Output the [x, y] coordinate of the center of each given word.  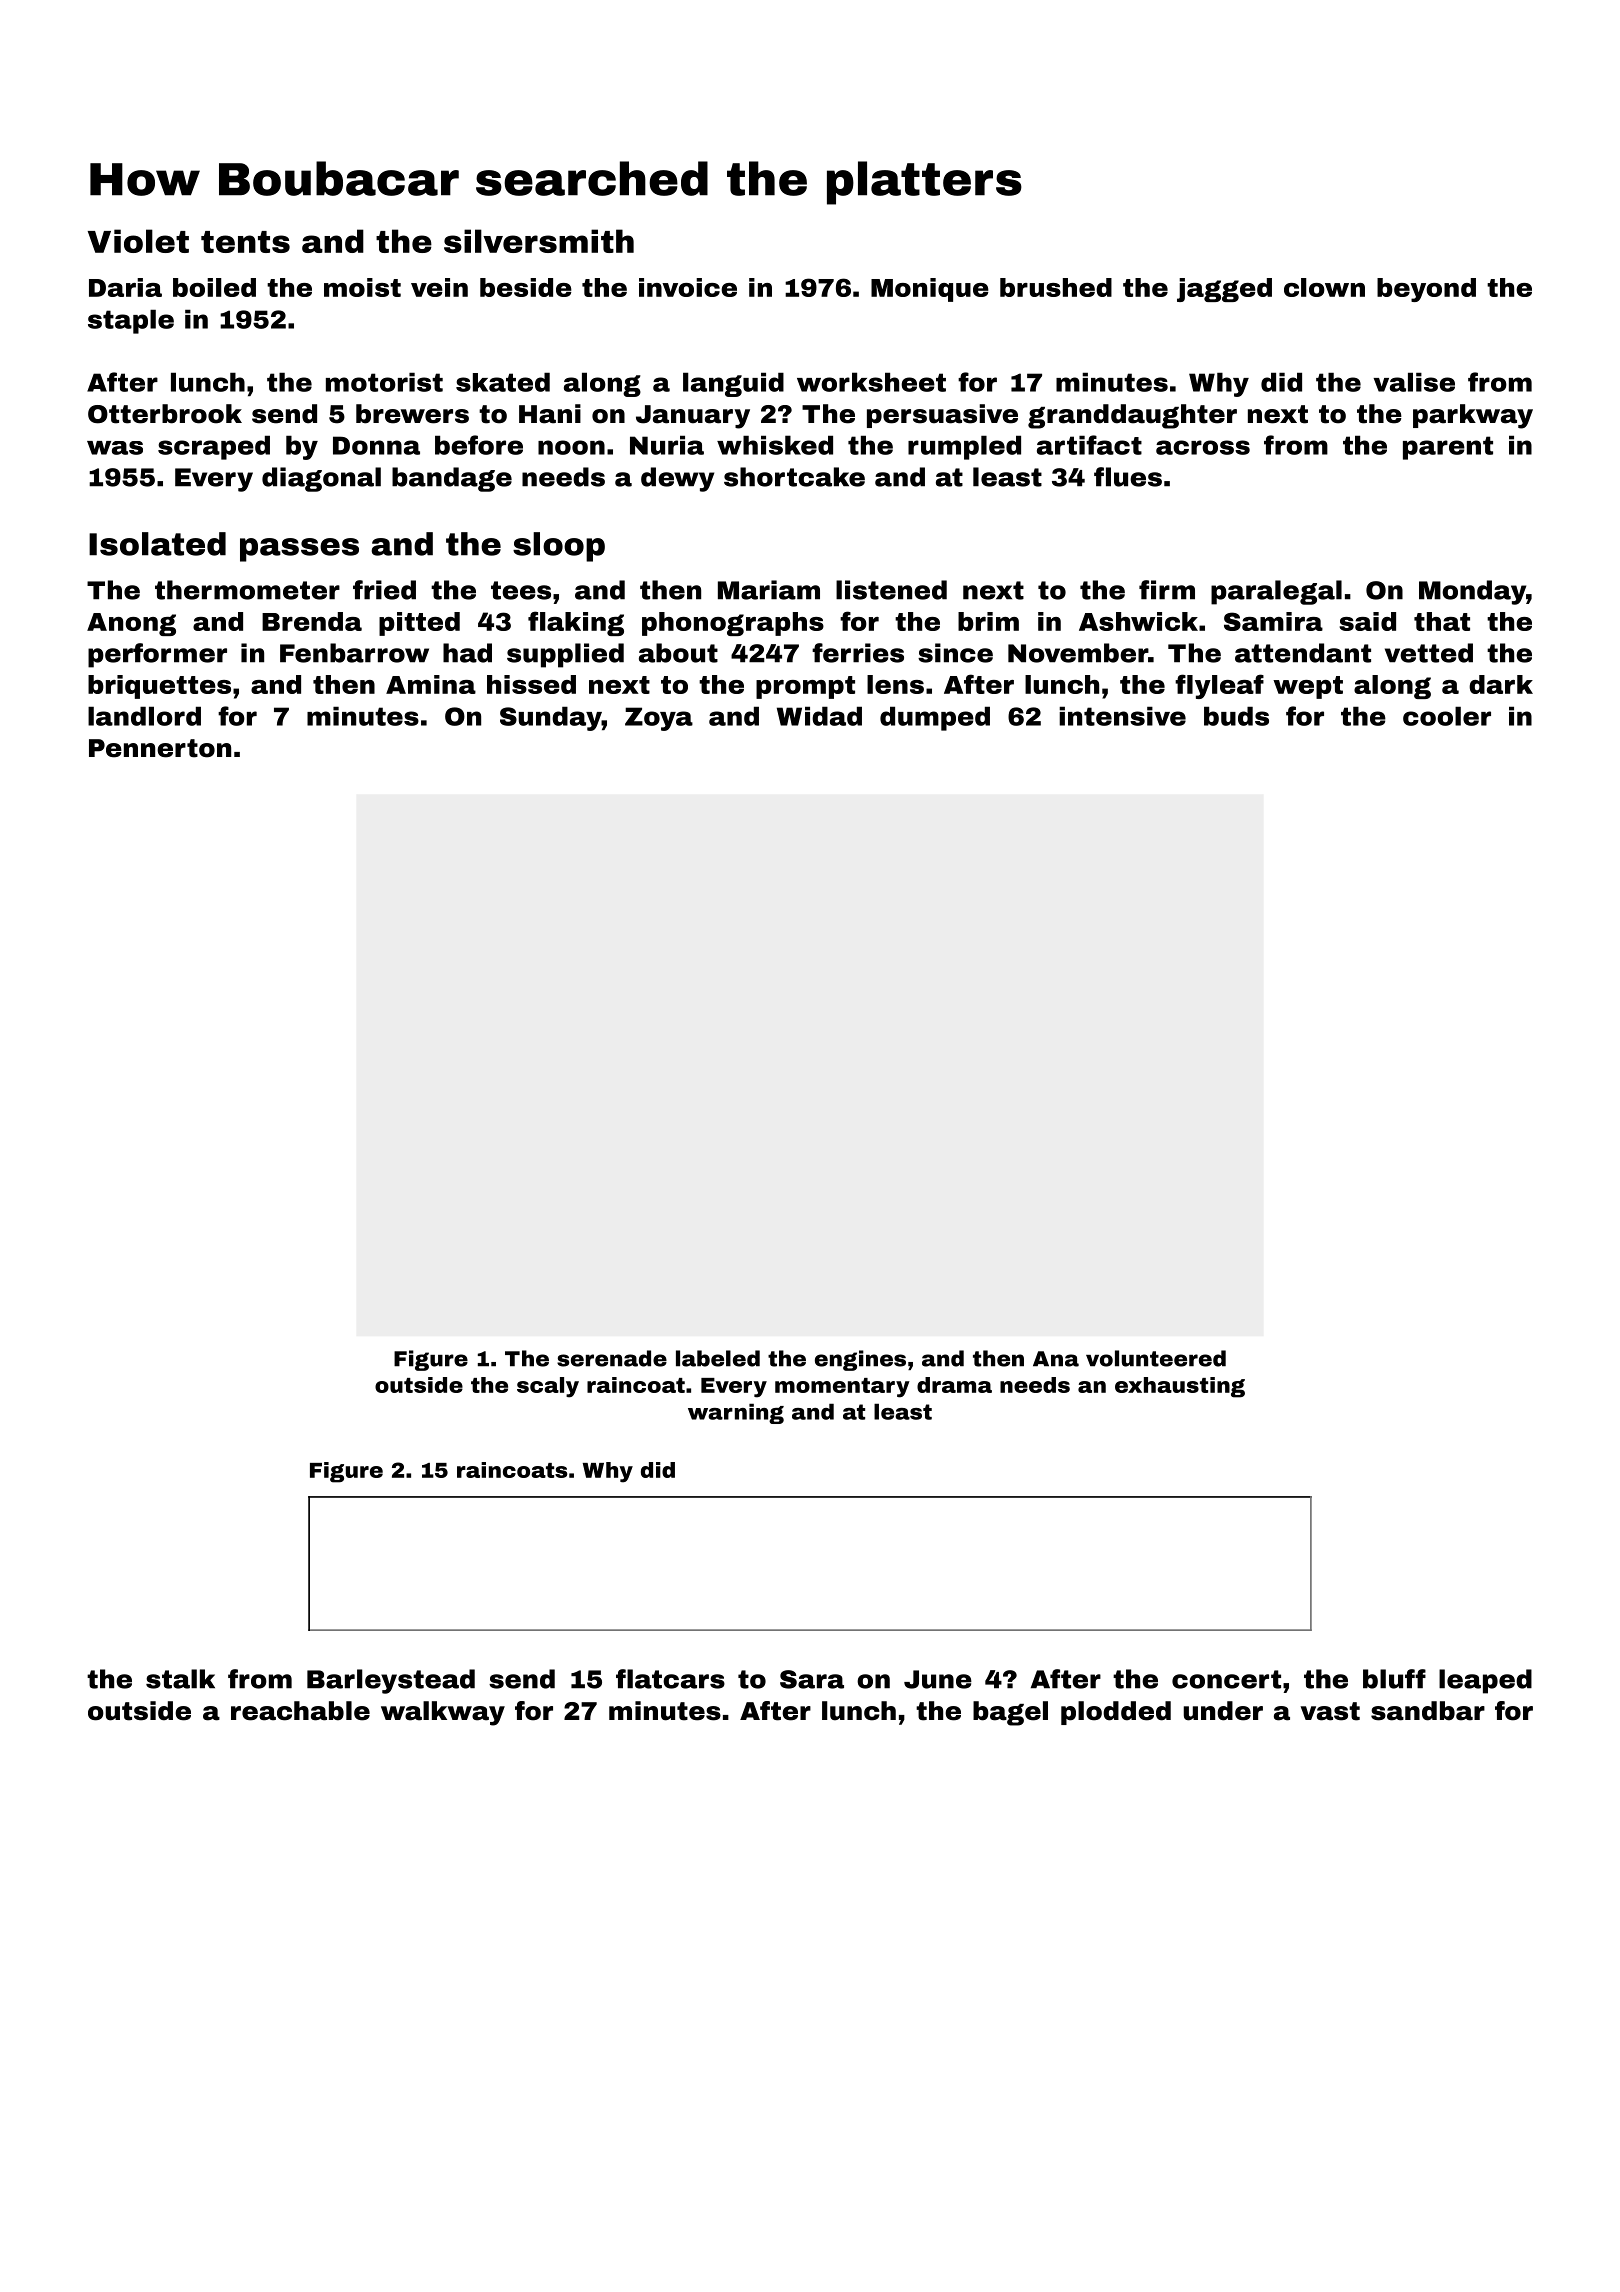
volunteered [1156, 1358]
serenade [612, 1358]
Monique [930, 290]
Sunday [551, 718]
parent [1448, 448]
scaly [548, 1387]
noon [571, 447]
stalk [180, 1679]
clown [1324, 287]
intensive [1122, 716]
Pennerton [160, 748]
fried [384, 590]
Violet [138, 241]
